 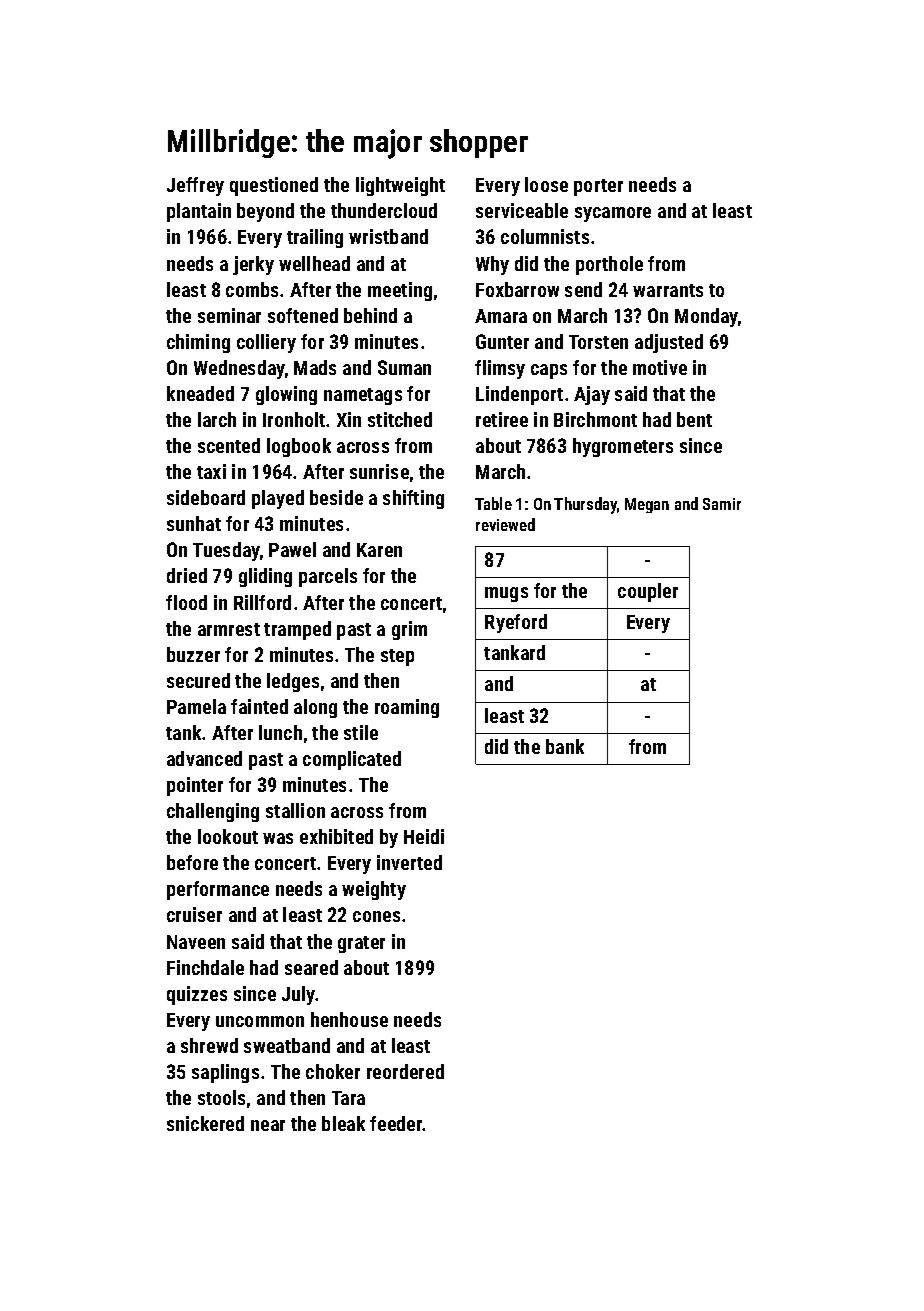 What do you see at coordinates (268, 1125) in the screenshot?
I see `near` at bounding box center [268, 1125].
